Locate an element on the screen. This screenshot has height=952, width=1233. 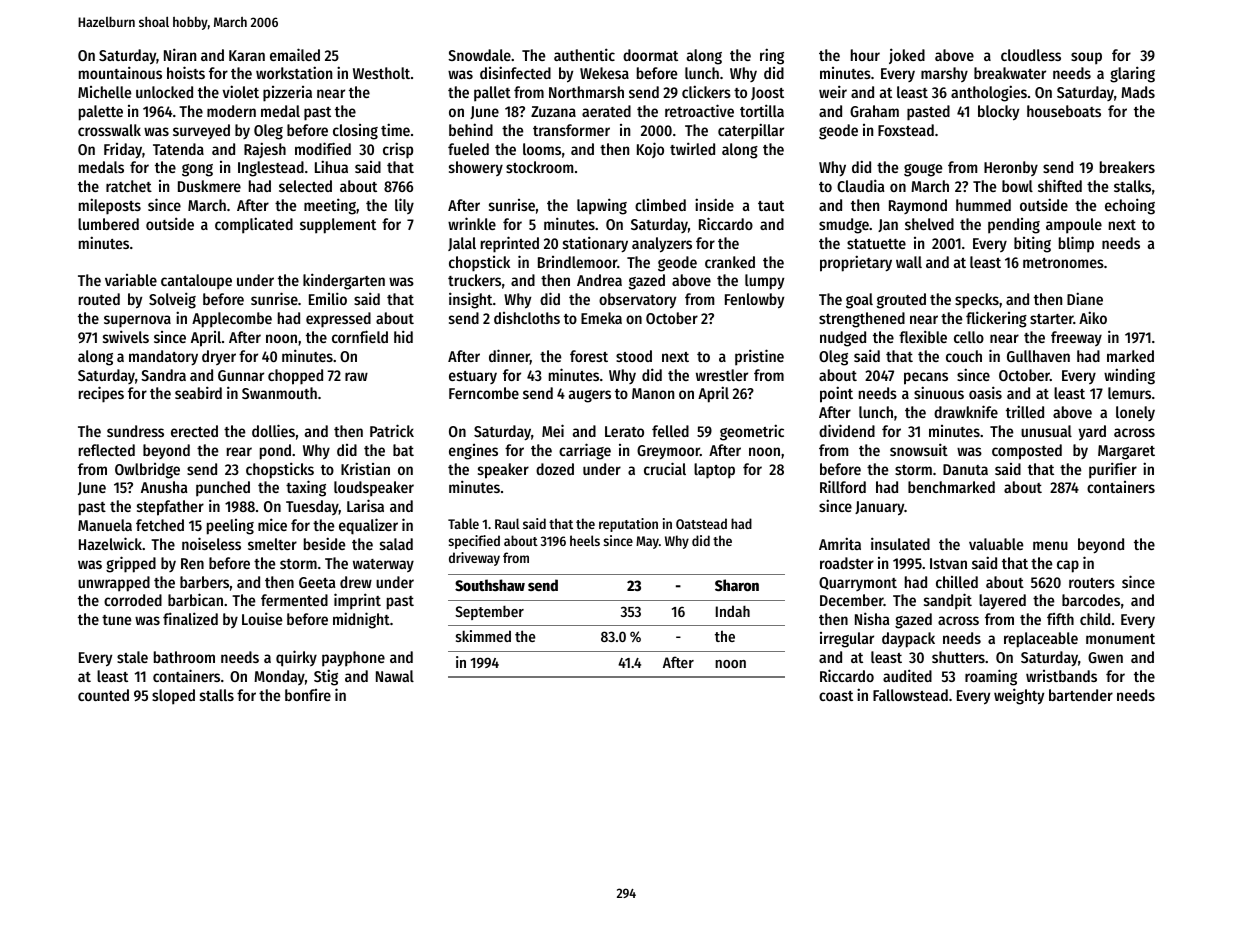
roadster is located at coordinates (847, 563).
